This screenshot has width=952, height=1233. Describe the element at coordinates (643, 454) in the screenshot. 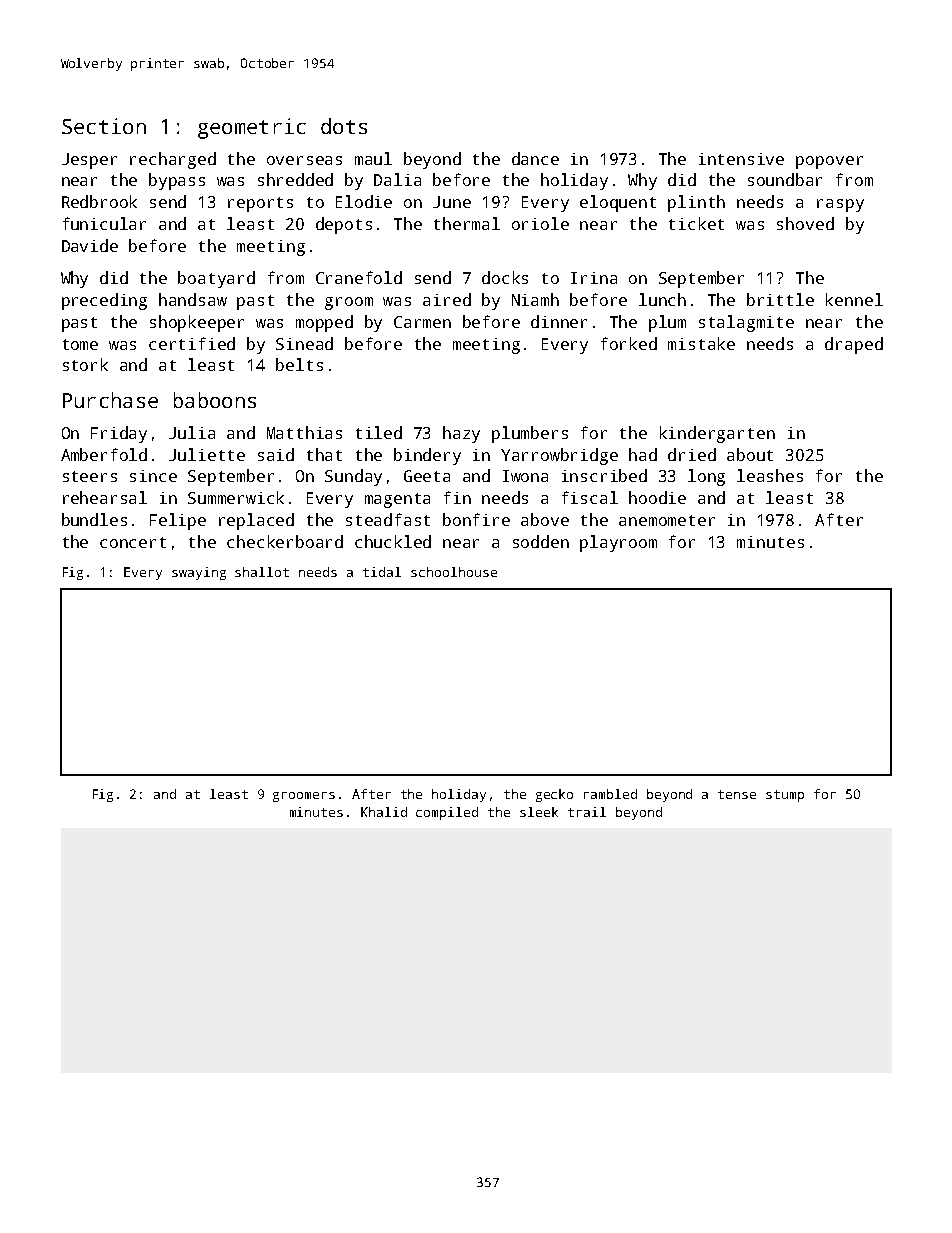

I see `had` at that location.
